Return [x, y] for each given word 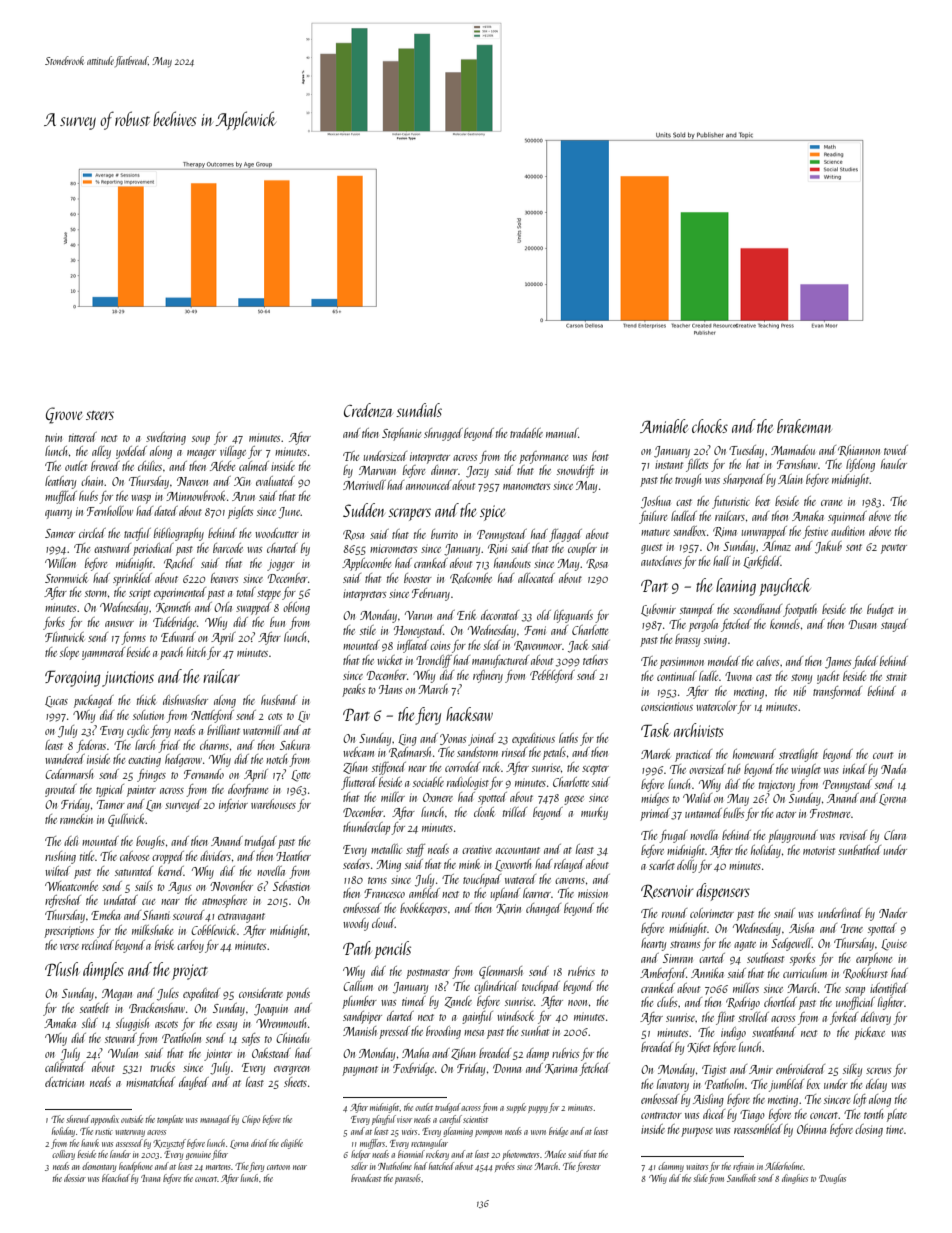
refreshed [63, 901]
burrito [444, 534]
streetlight [798, 755]
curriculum [805, 973]
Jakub [828, 547]
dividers [215, 856]
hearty [653, 944]
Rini [497, 549]
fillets [697, 465]
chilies [150, 466]
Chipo [251, 1120]
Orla [223, 607]
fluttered [359, 783]
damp [537, 1054]
